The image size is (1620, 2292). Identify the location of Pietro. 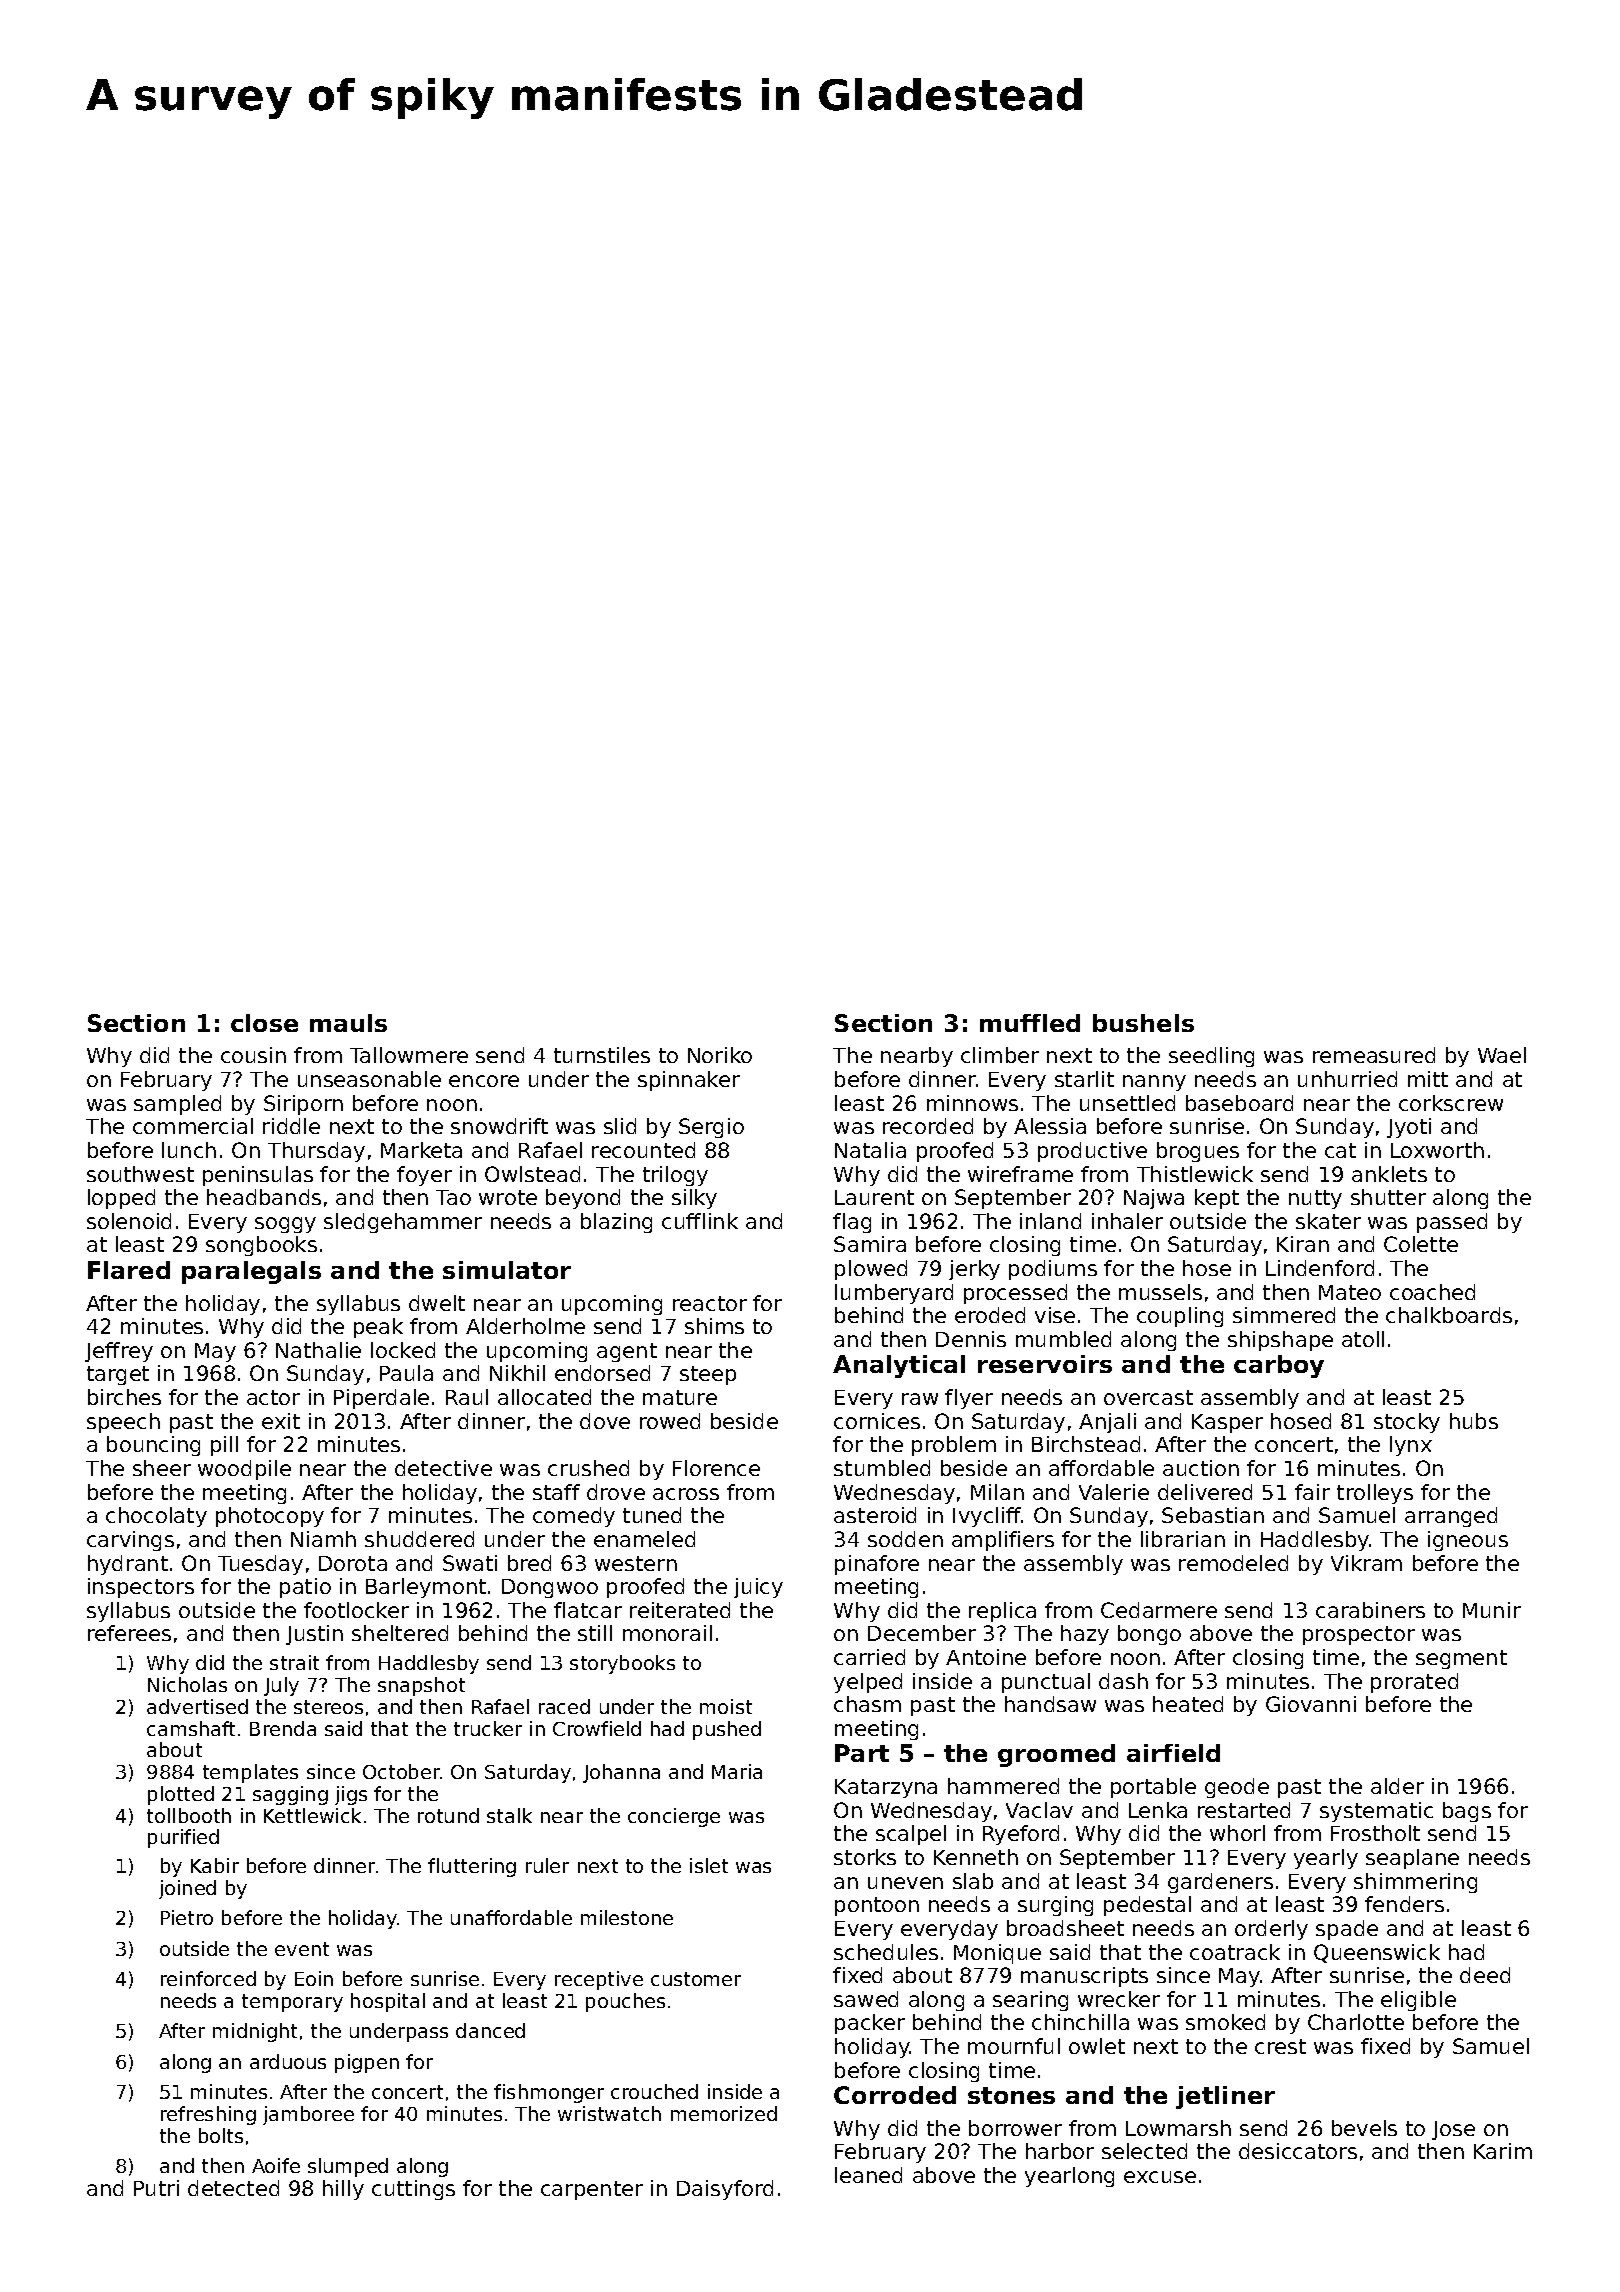
(187, 1917).
